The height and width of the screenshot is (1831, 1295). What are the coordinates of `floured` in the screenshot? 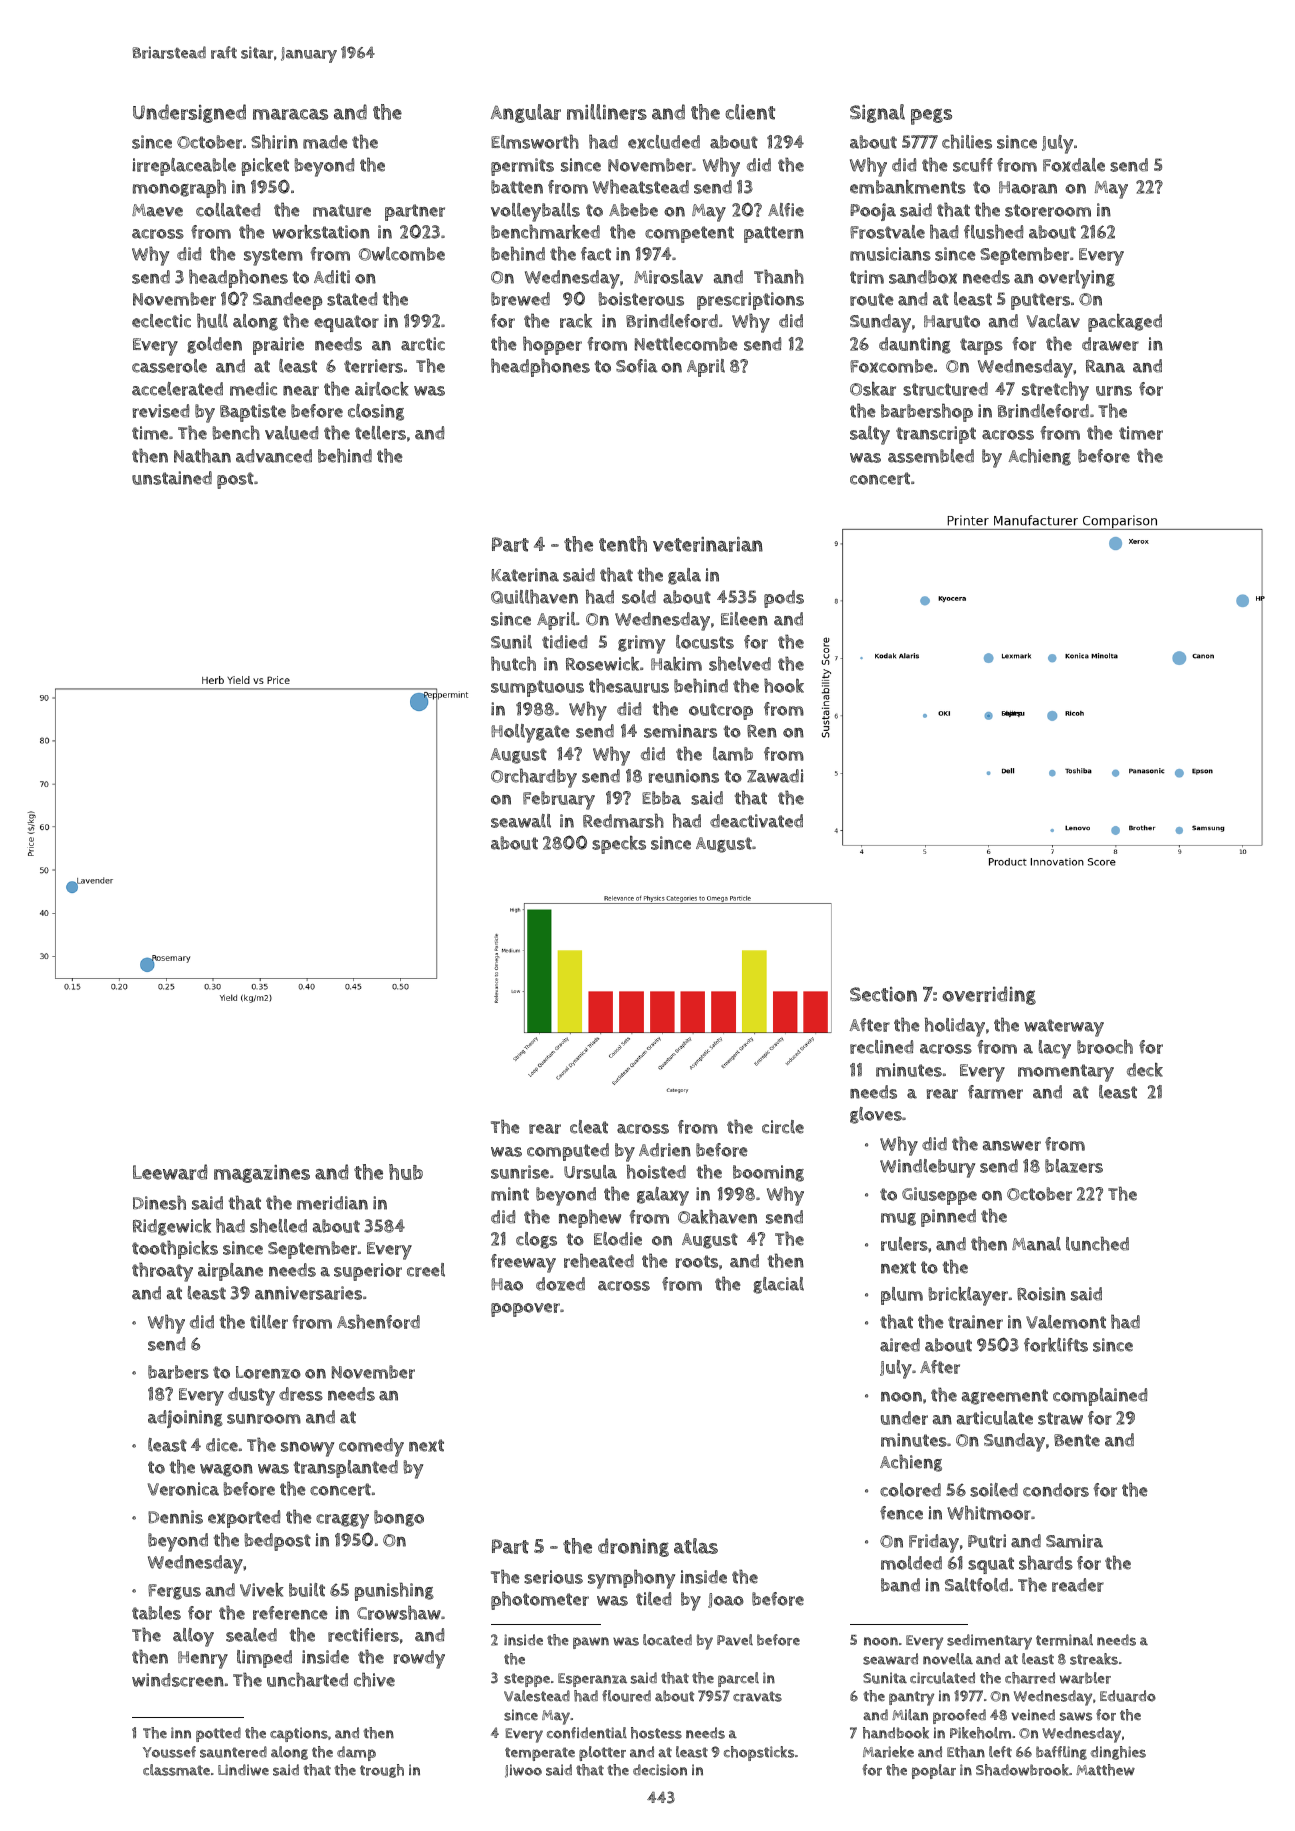 It's located at (626, 1696).
